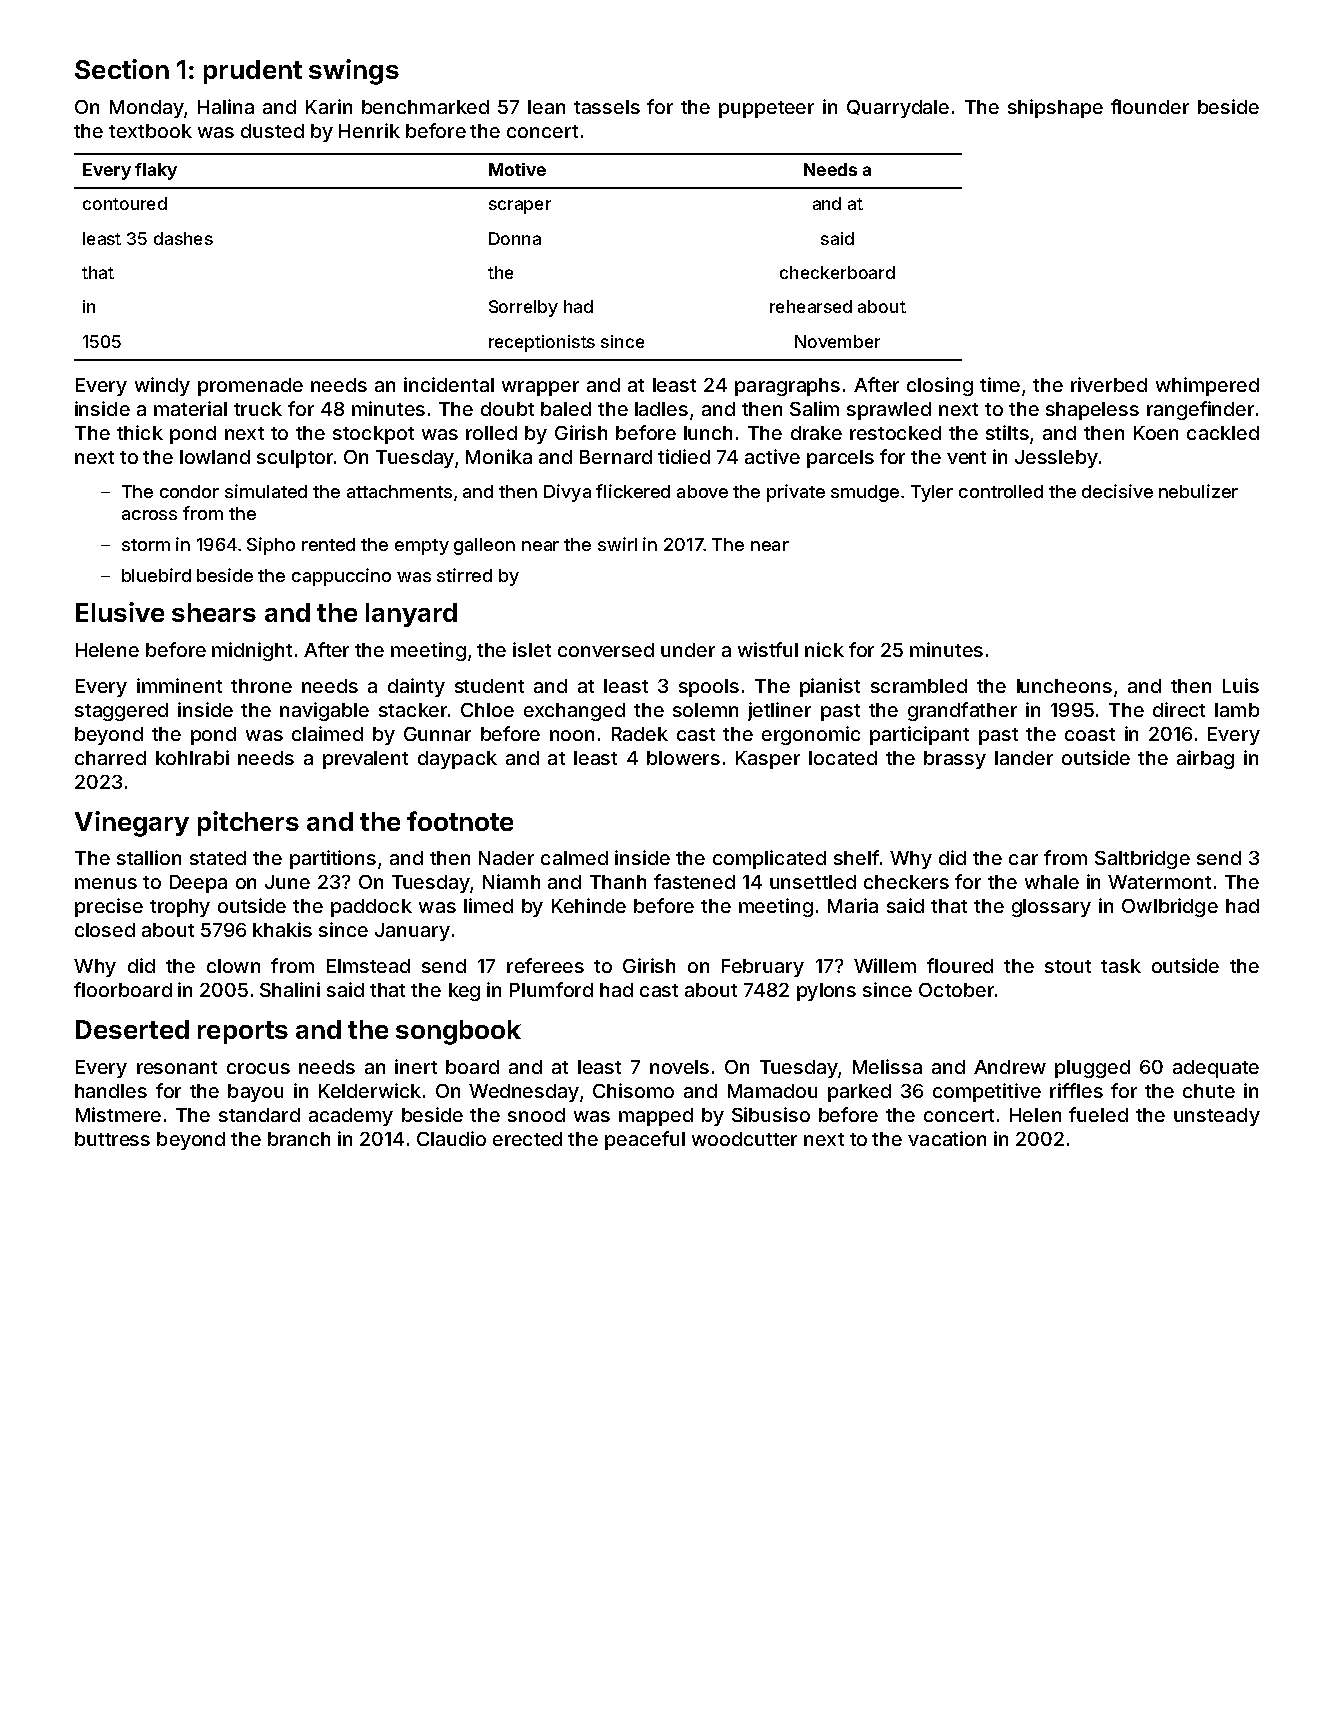 Image resolution: width=1334 pixels, height=1727 pixels. Describe the element at coordinates (1198, 491) in the image. I see `nebulizer` at that location.
